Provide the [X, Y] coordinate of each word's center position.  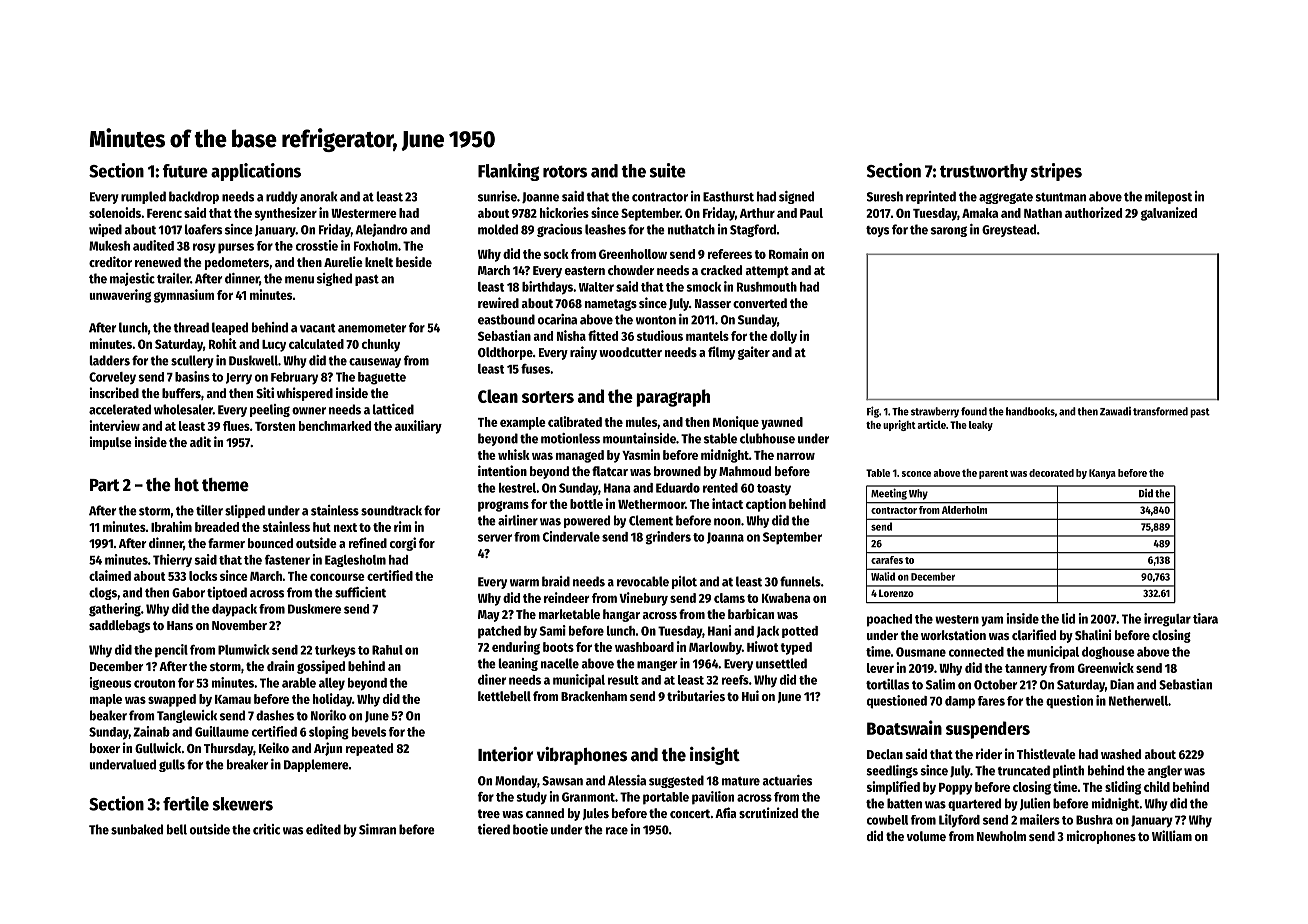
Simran [377, 829]
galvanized [1169, 214]
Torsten [275, 426]
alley [332, 684]
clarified [1034, 634]
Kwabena [786, 598]
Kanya [1102, 474]
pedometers [237, 263]
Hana [617, 488]
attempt [767, 272]
